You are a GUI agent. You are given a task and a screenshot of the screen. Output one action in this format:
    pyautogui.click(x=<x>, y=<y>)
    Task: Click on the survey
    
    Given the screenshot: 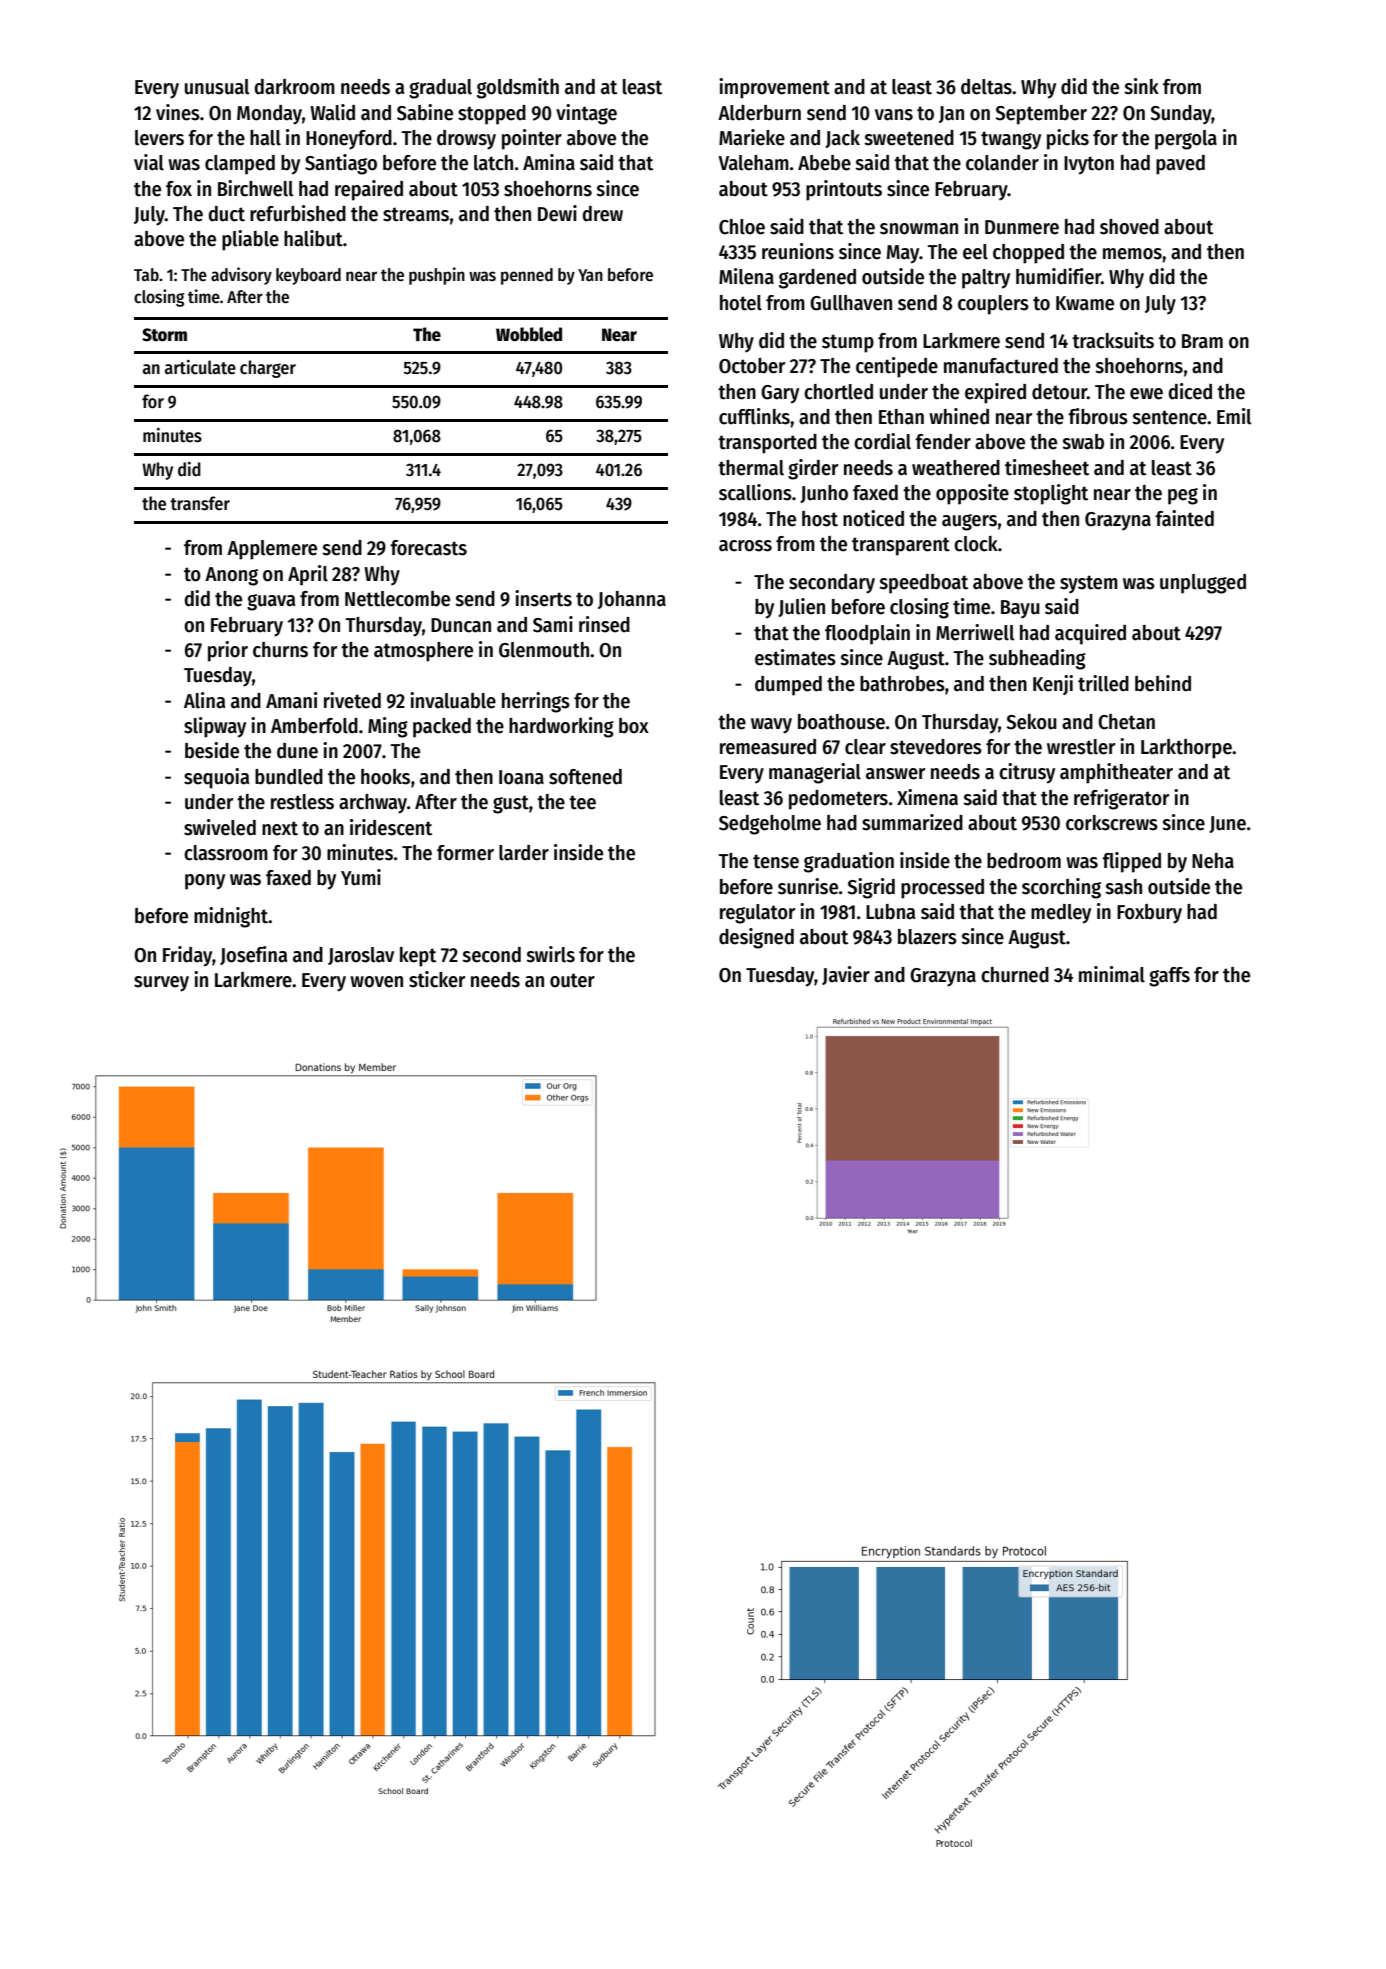 What is the action you would take?
    pyautogui.click(x=161, y=984)
